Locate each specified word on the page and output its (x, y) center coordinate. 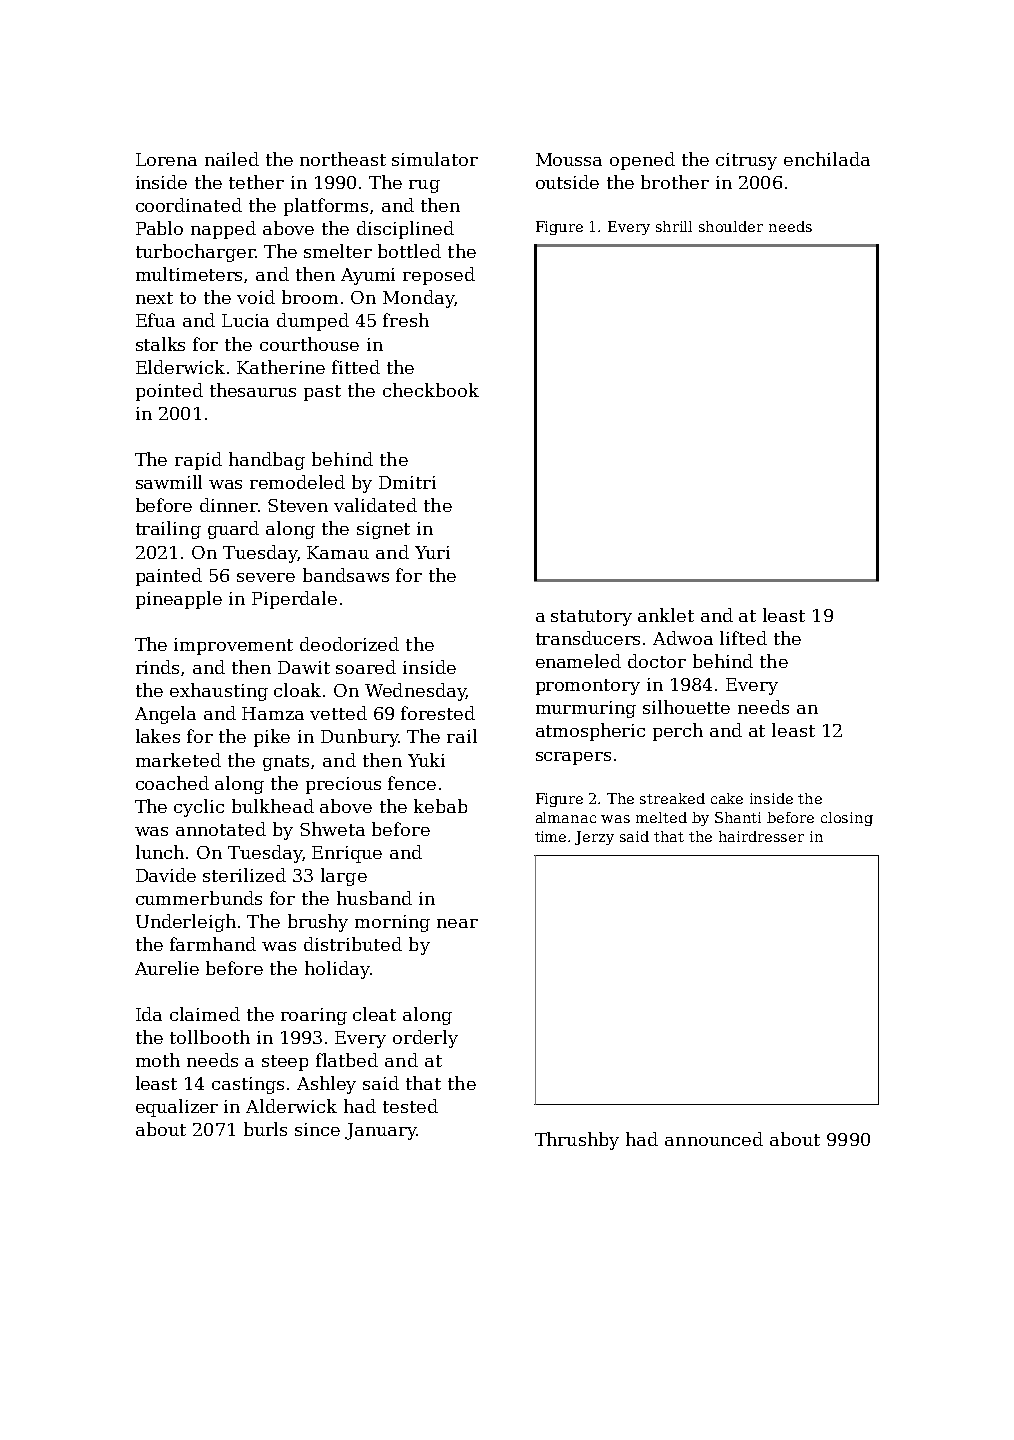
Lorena (166, 159)
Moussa (569, 159)
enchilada (827, 159)
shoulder (731, 226)
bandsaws (346, 575)
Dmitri (407, 482)
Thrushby (577, 1141)
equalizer (177, 1108)
